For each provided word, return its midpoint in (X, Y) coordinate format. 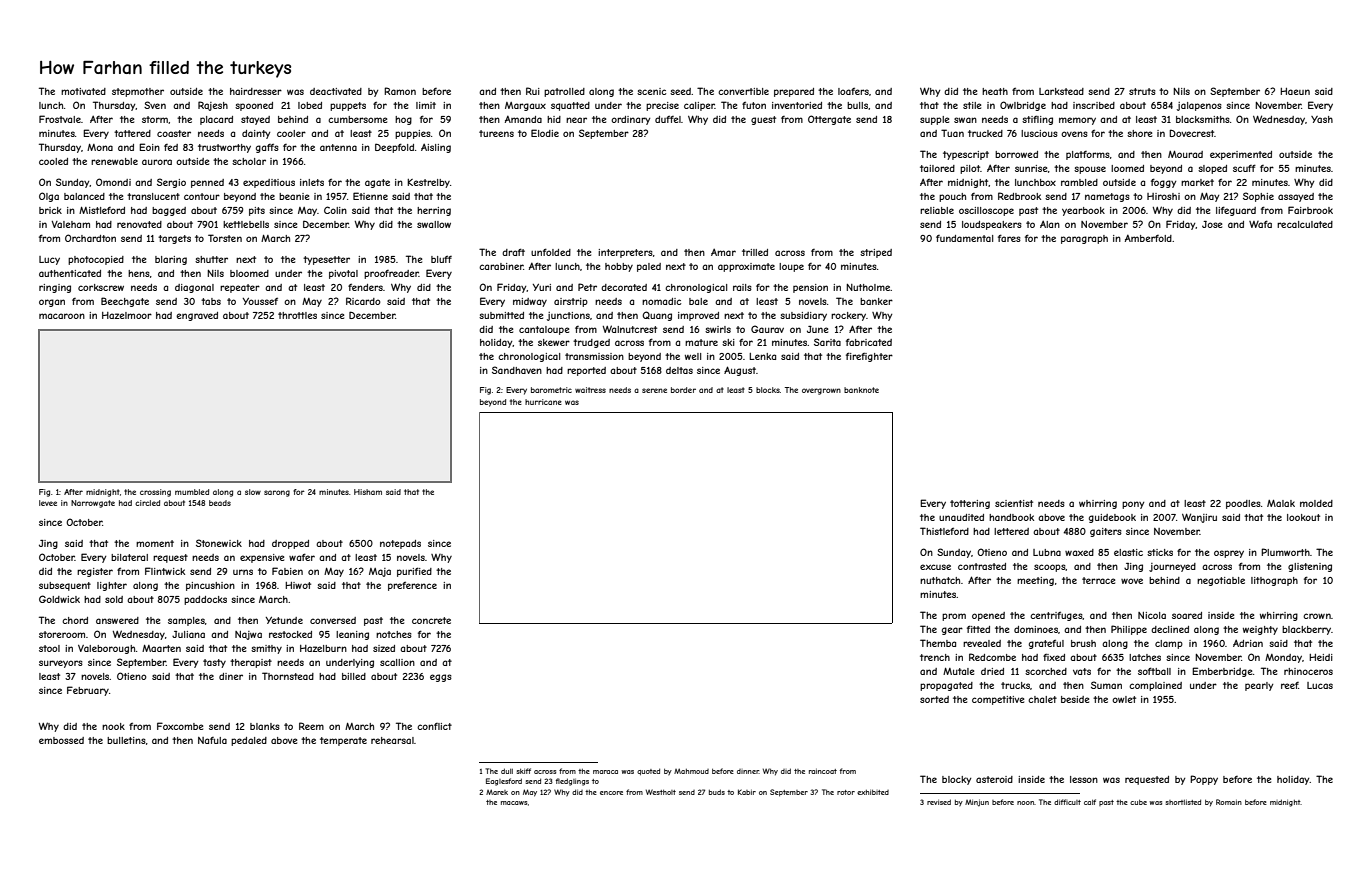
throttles (297, 315)
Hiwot (298, 585)
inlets (312, 182)
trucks (1015, 685)
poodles (1243, 504)
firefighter (869, 357)
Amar (723, 252)
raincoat (823, 771)
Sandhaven (517, 370)
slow (253, 492)
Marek (497, 792)
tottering (970, 504)
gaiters (1106, 532)
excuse (935, 567)
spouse (1090, 170)
